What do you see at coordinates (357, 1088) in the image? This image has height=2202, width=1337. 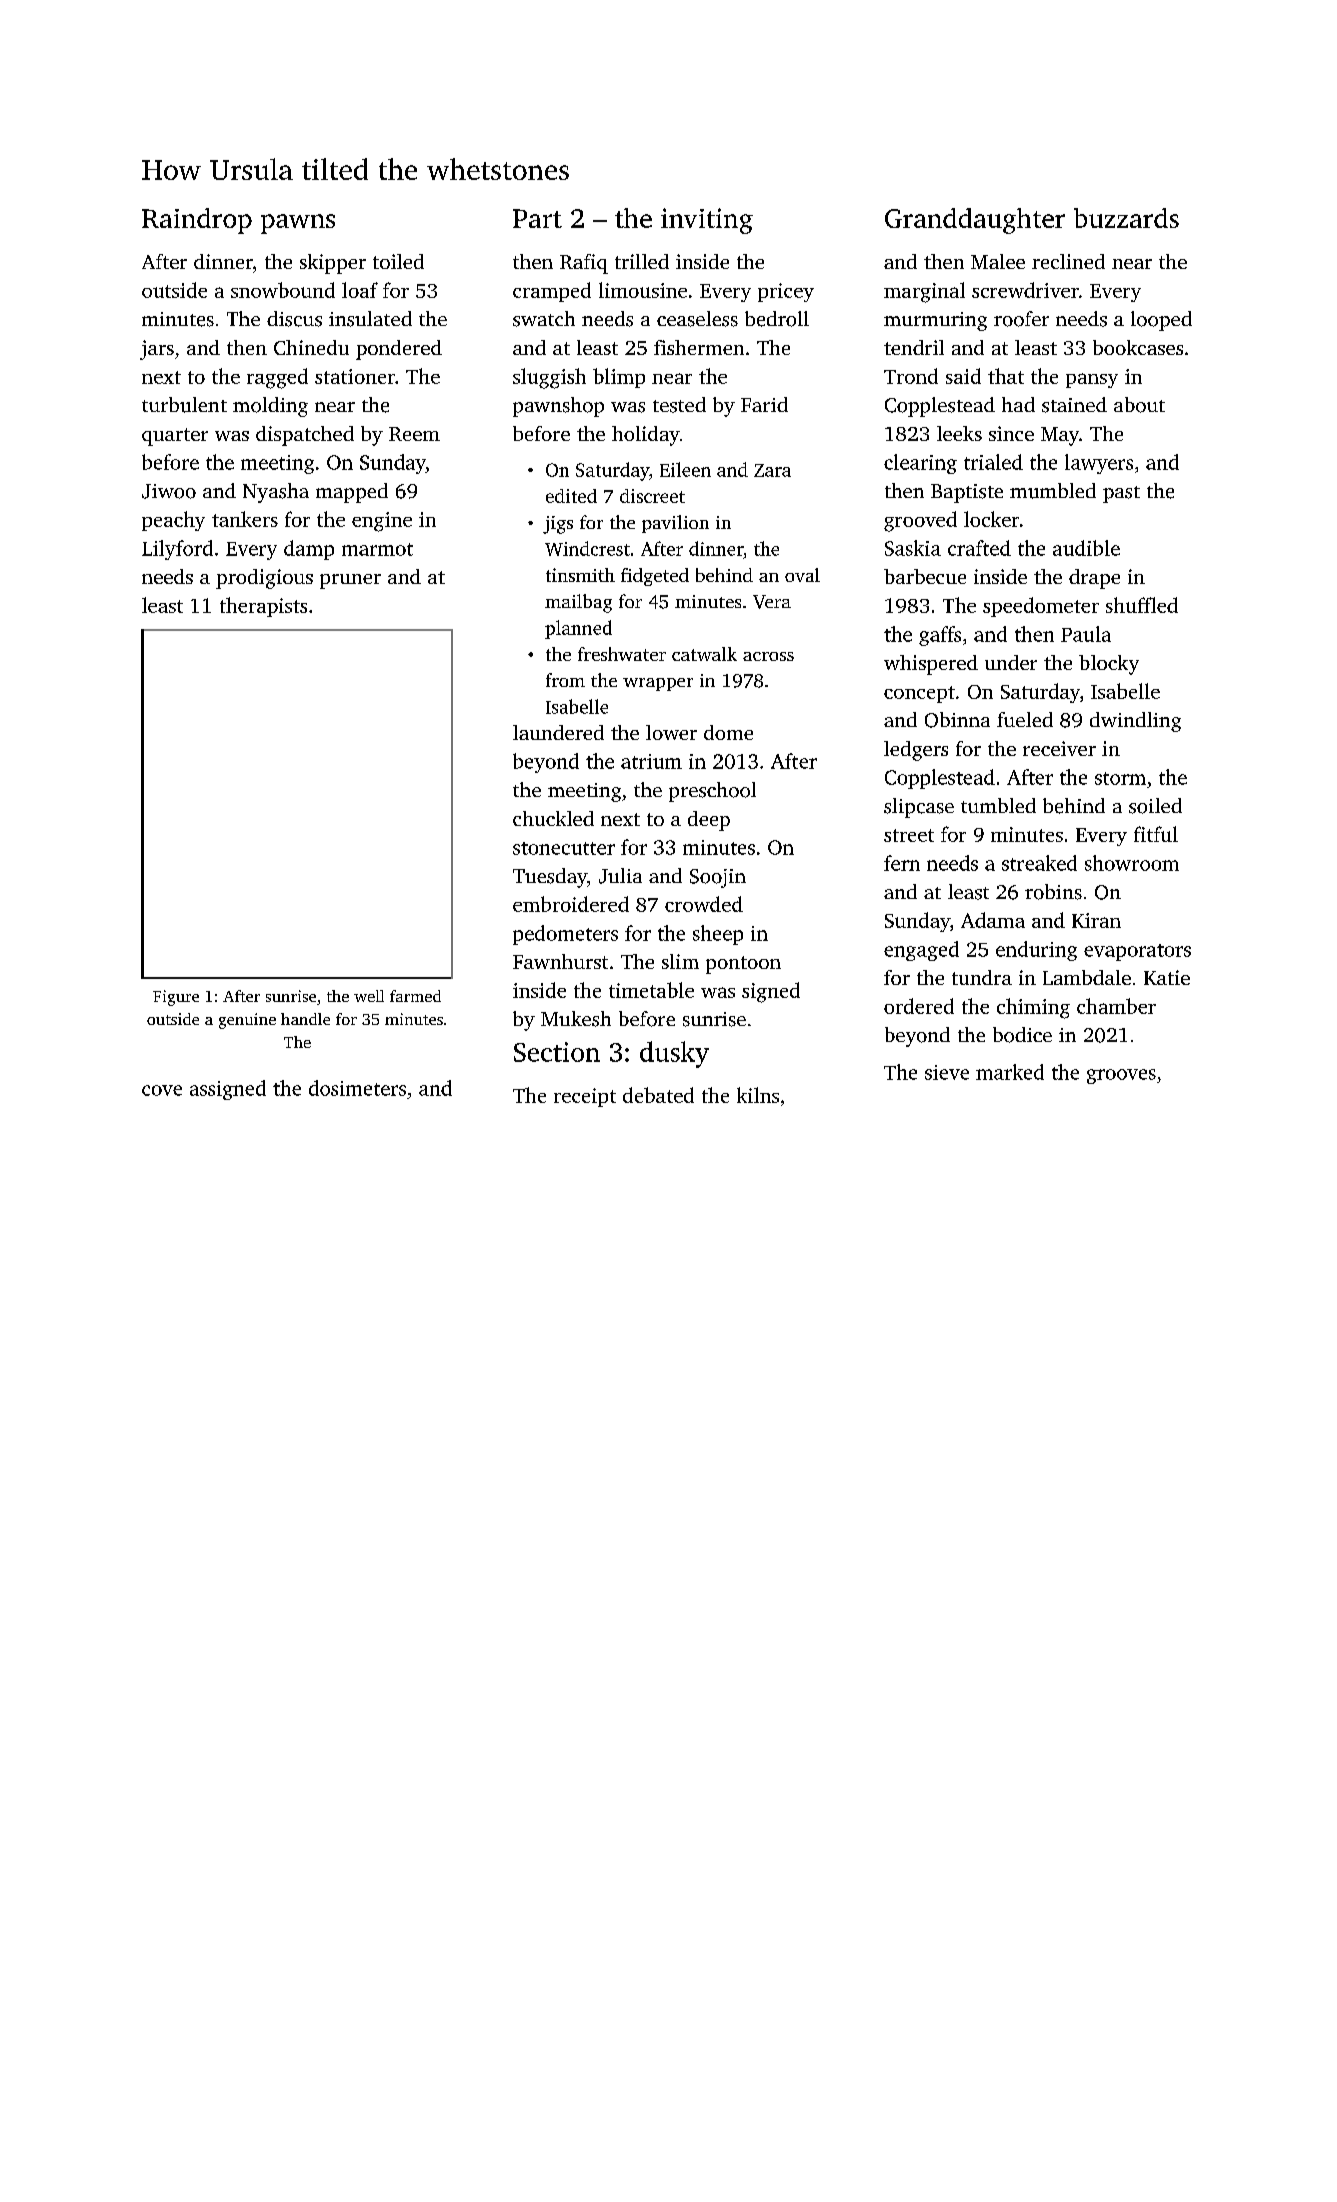 I see `dosimeters` at bounding box center [357, 1088].
